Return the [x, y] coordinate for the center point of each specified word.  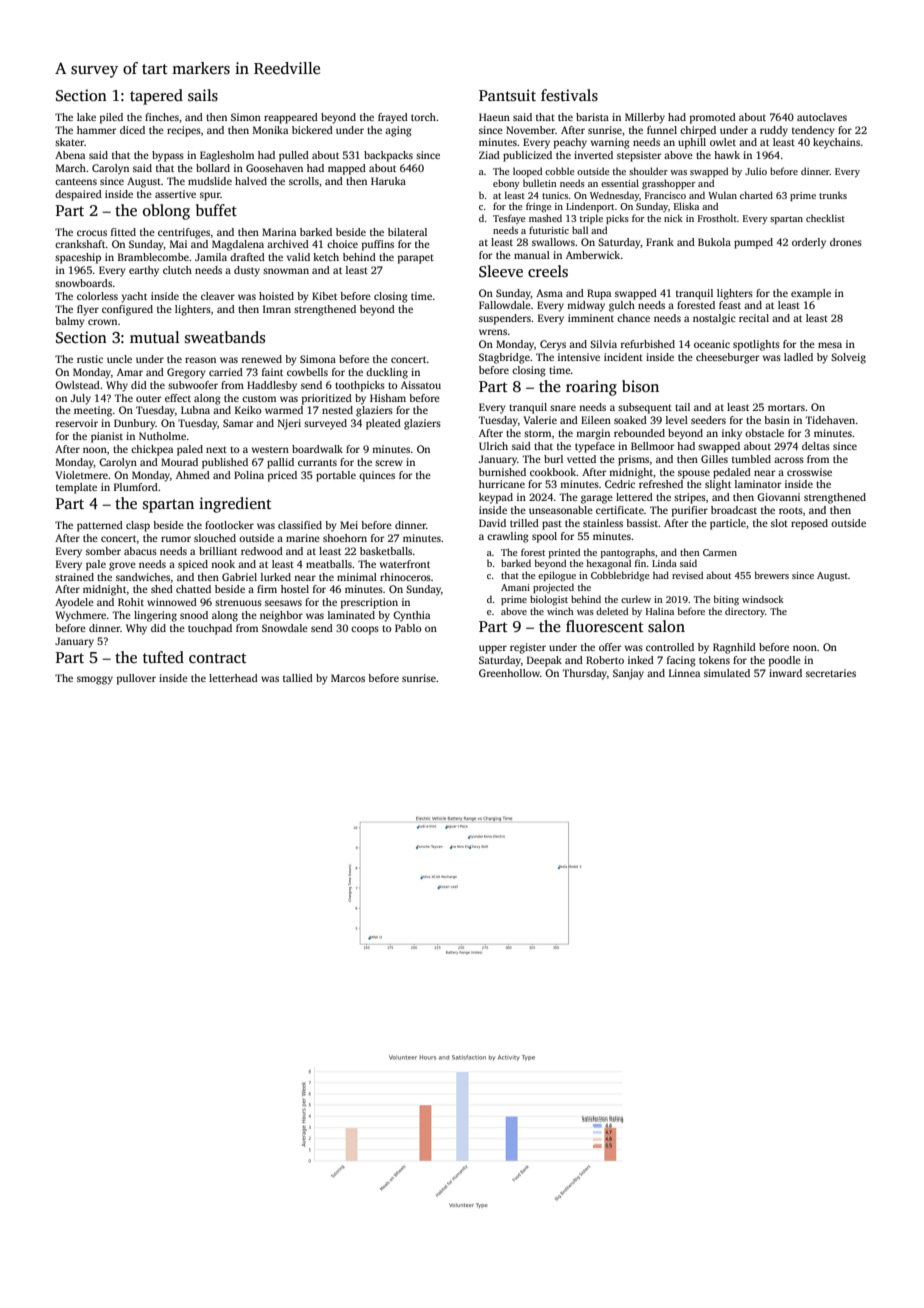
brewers [772, 575]
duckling [387, 373]
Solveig [848, 358]
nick [673, 218]
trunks [833, 195]
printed [564, 553]
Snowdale [285, 628]
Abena [70, 155]
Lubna [195, 410]
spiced [193, 565]
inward [785, 673]
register [528, 648]
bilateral [407, 232]
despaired [78, 195]
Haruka [388, 181]
